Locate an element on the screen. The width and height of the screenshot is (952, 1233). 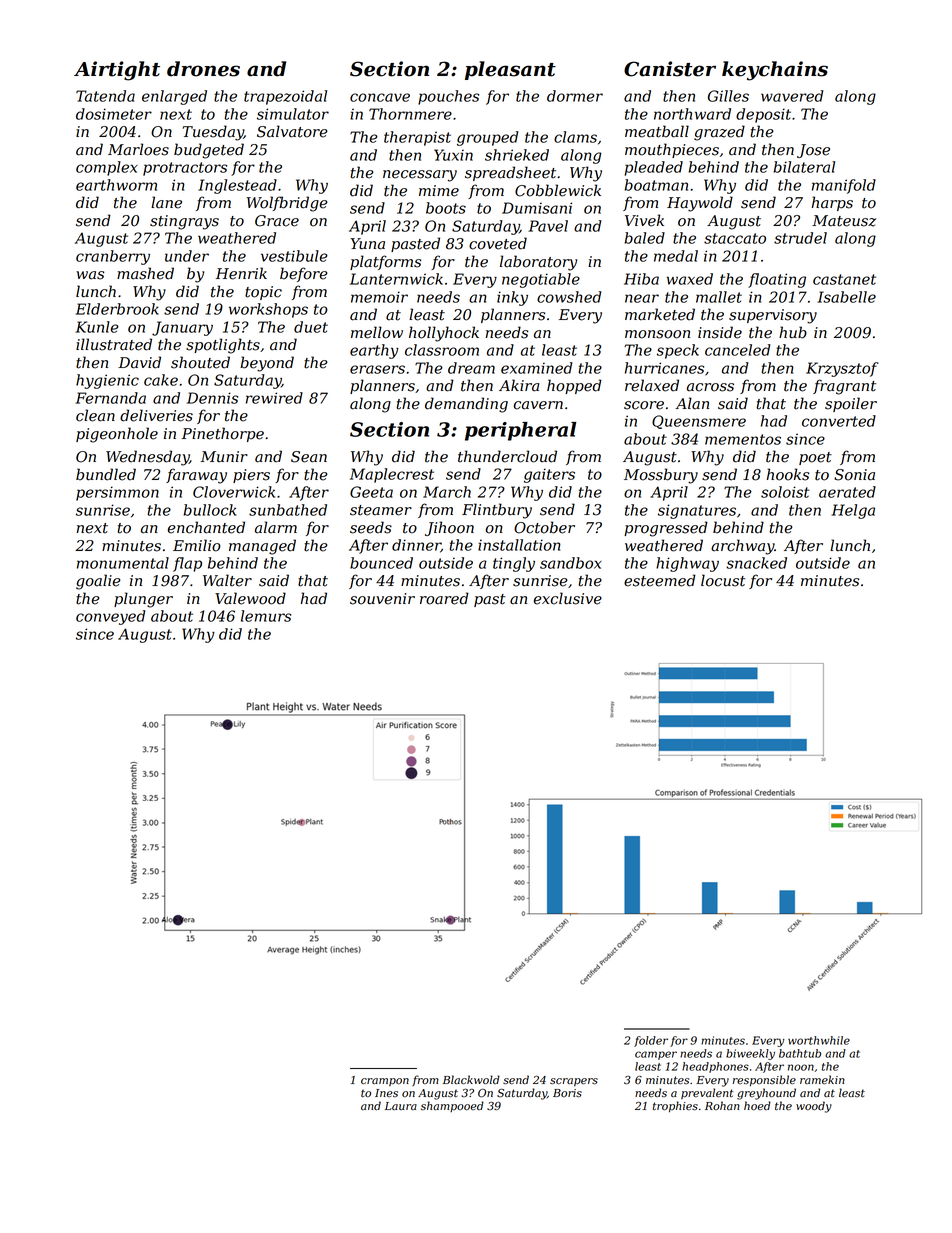
Pinethorpe is located at coordinates (223, 434).
